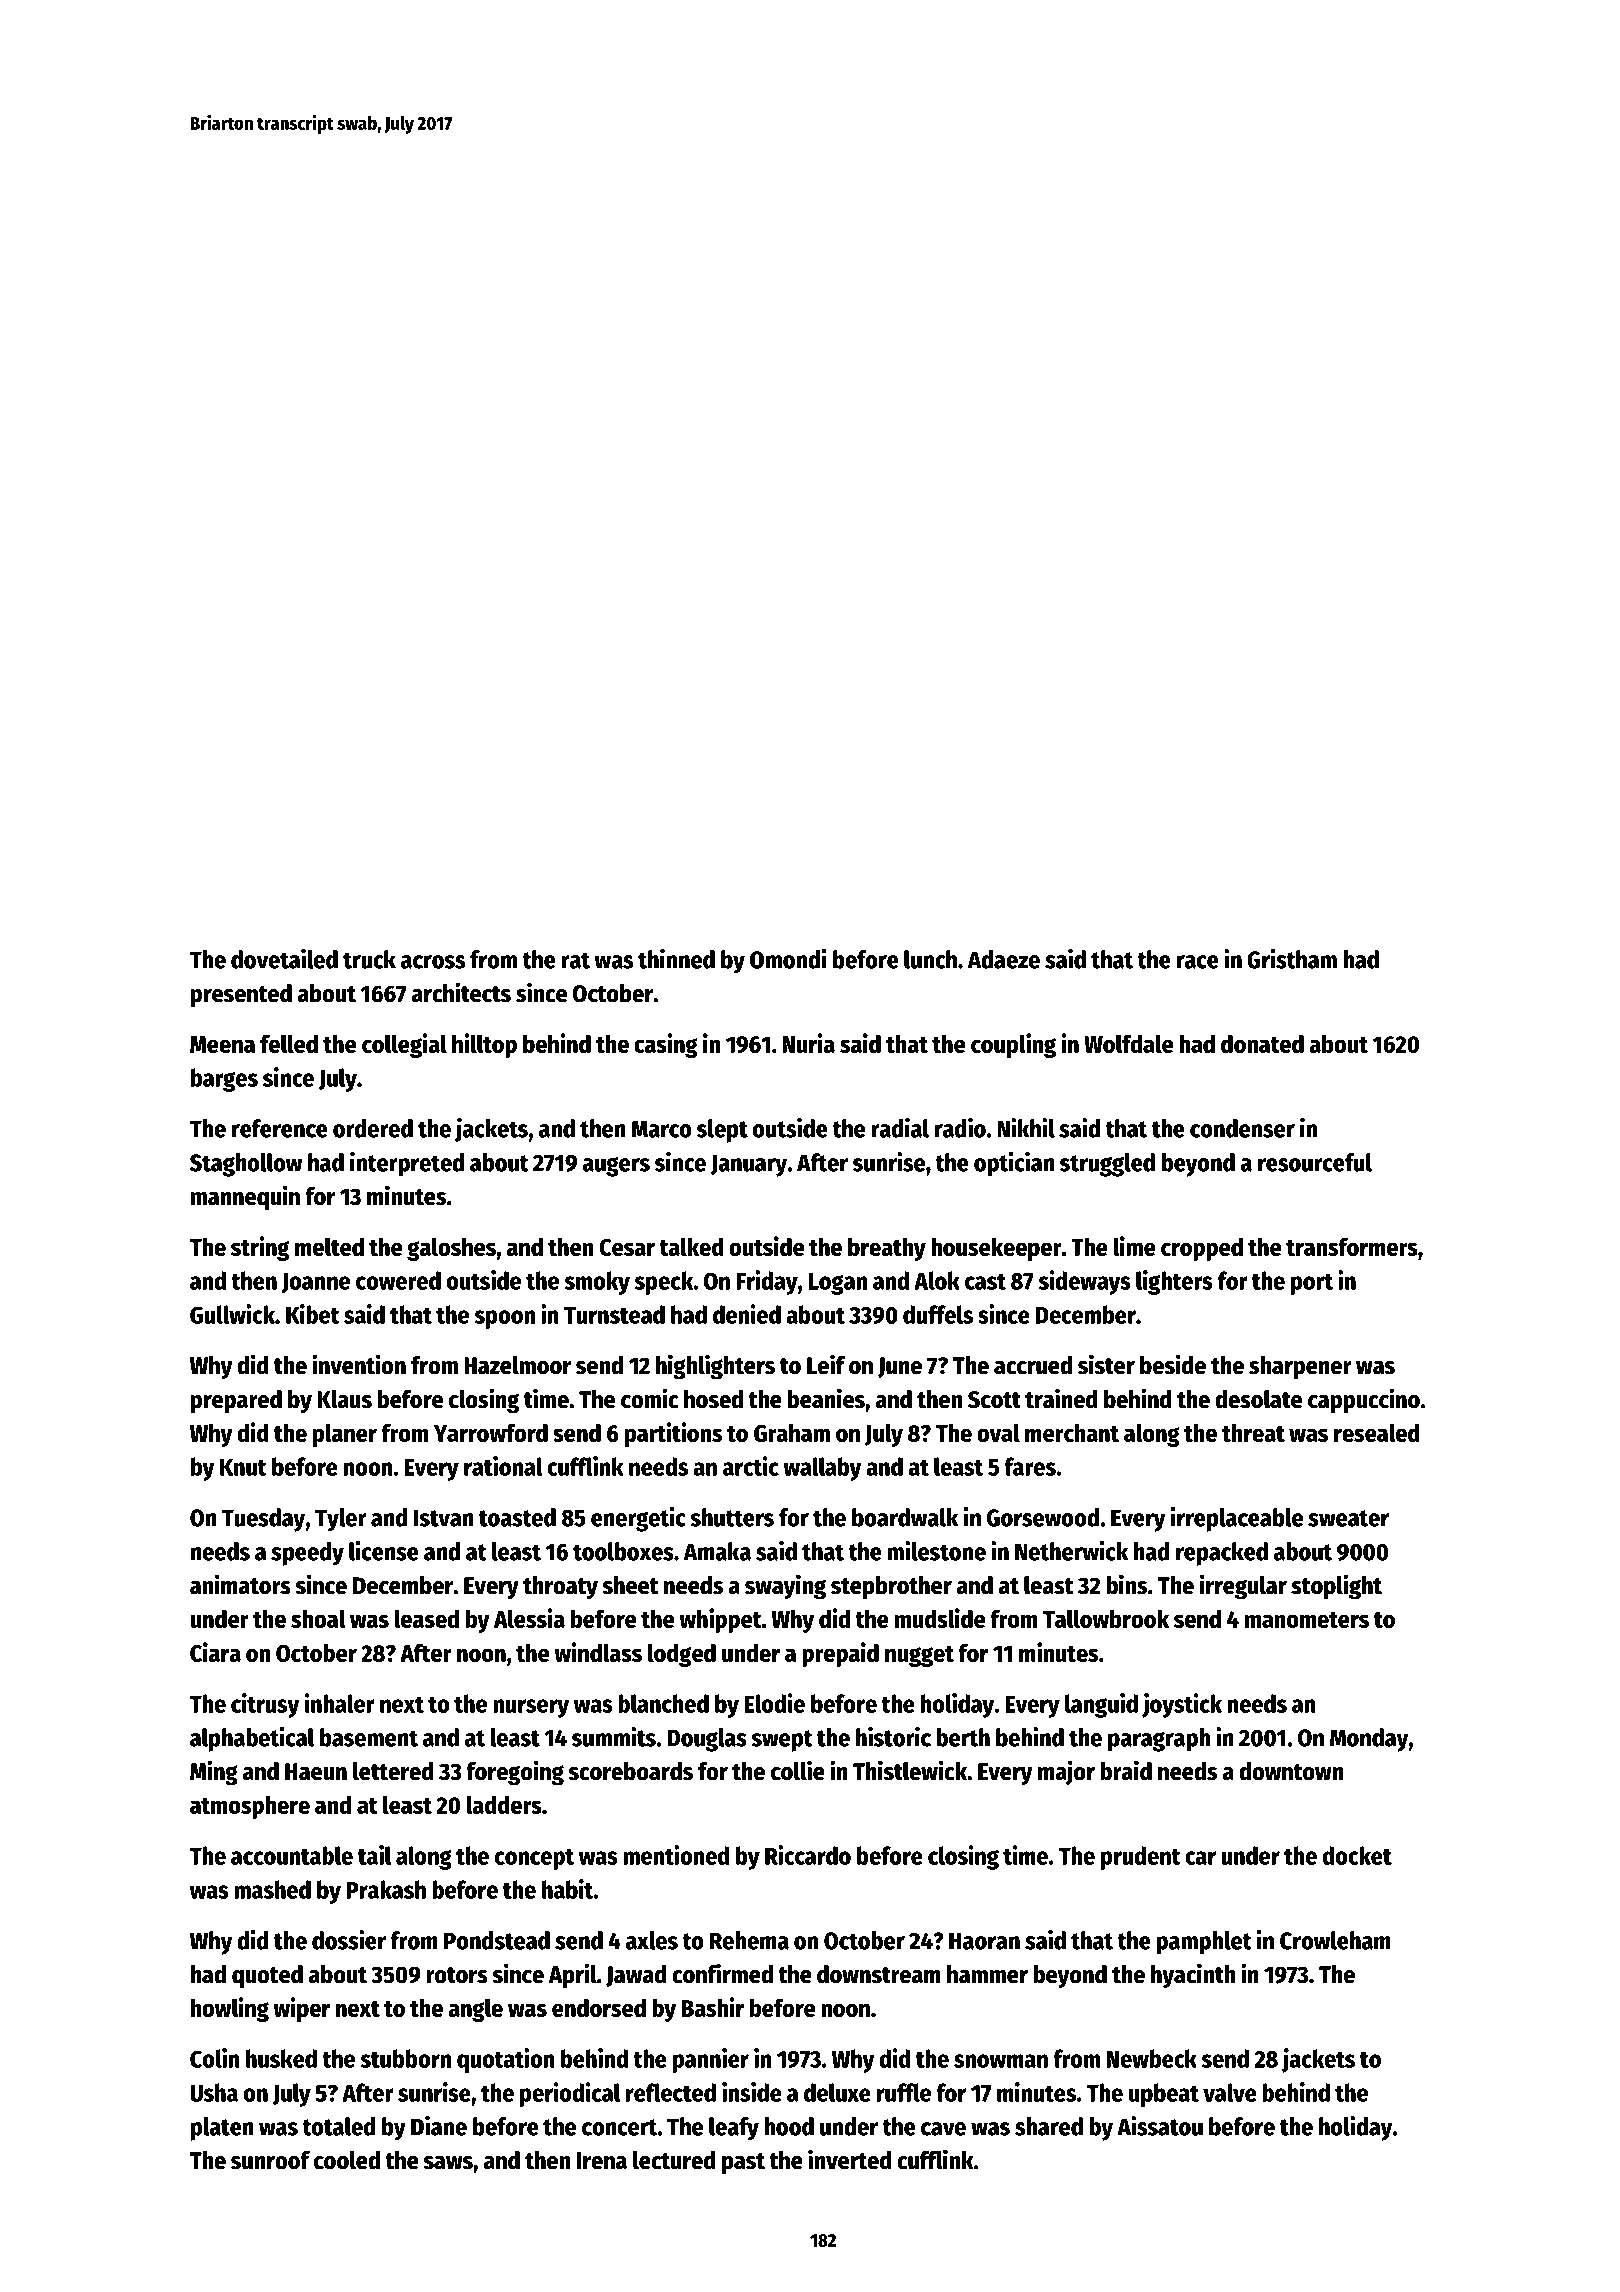  I want to click on truck, so click(369, 959).
